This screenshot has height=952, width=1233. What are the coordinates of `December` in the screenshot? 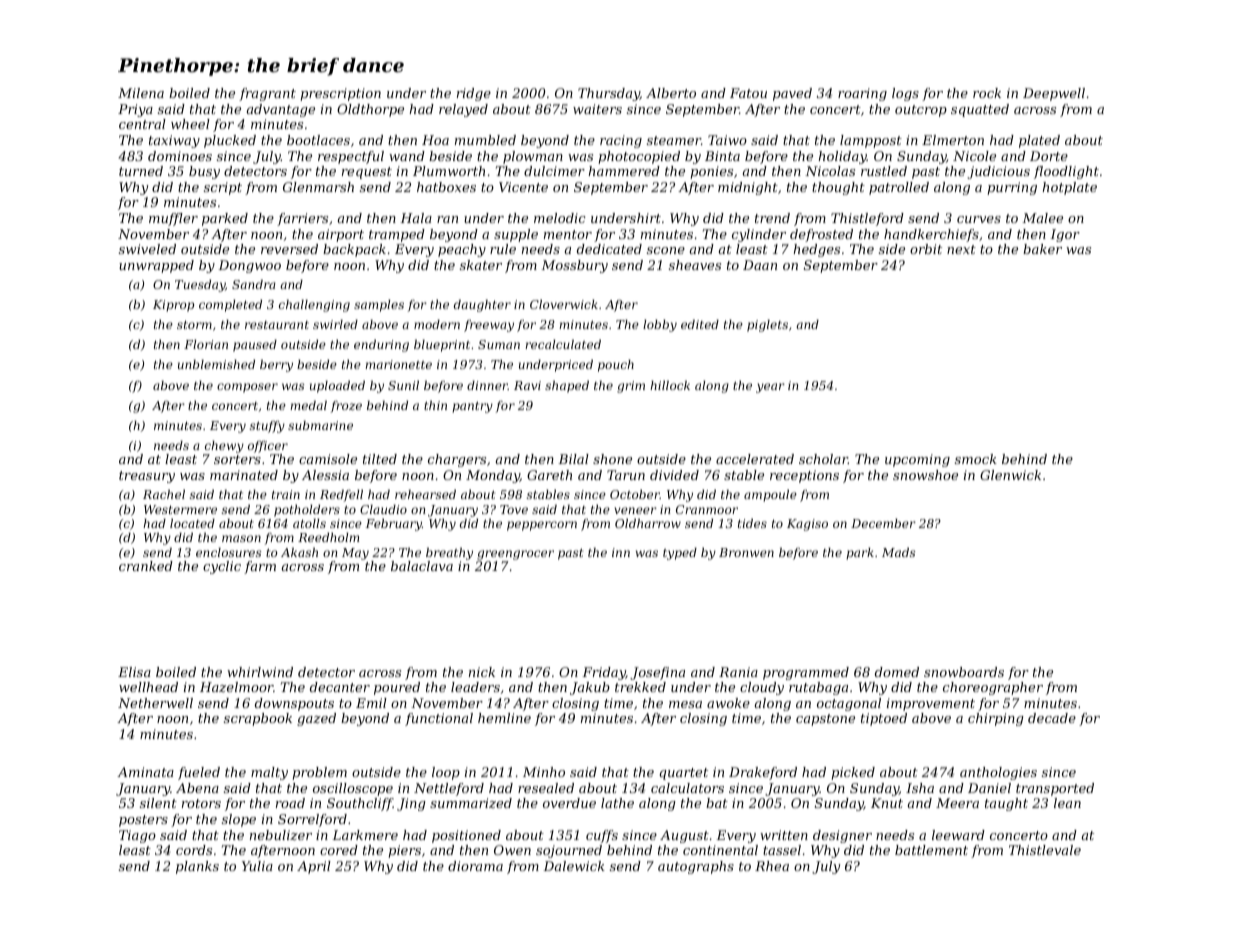 It's located at (883, 523).
